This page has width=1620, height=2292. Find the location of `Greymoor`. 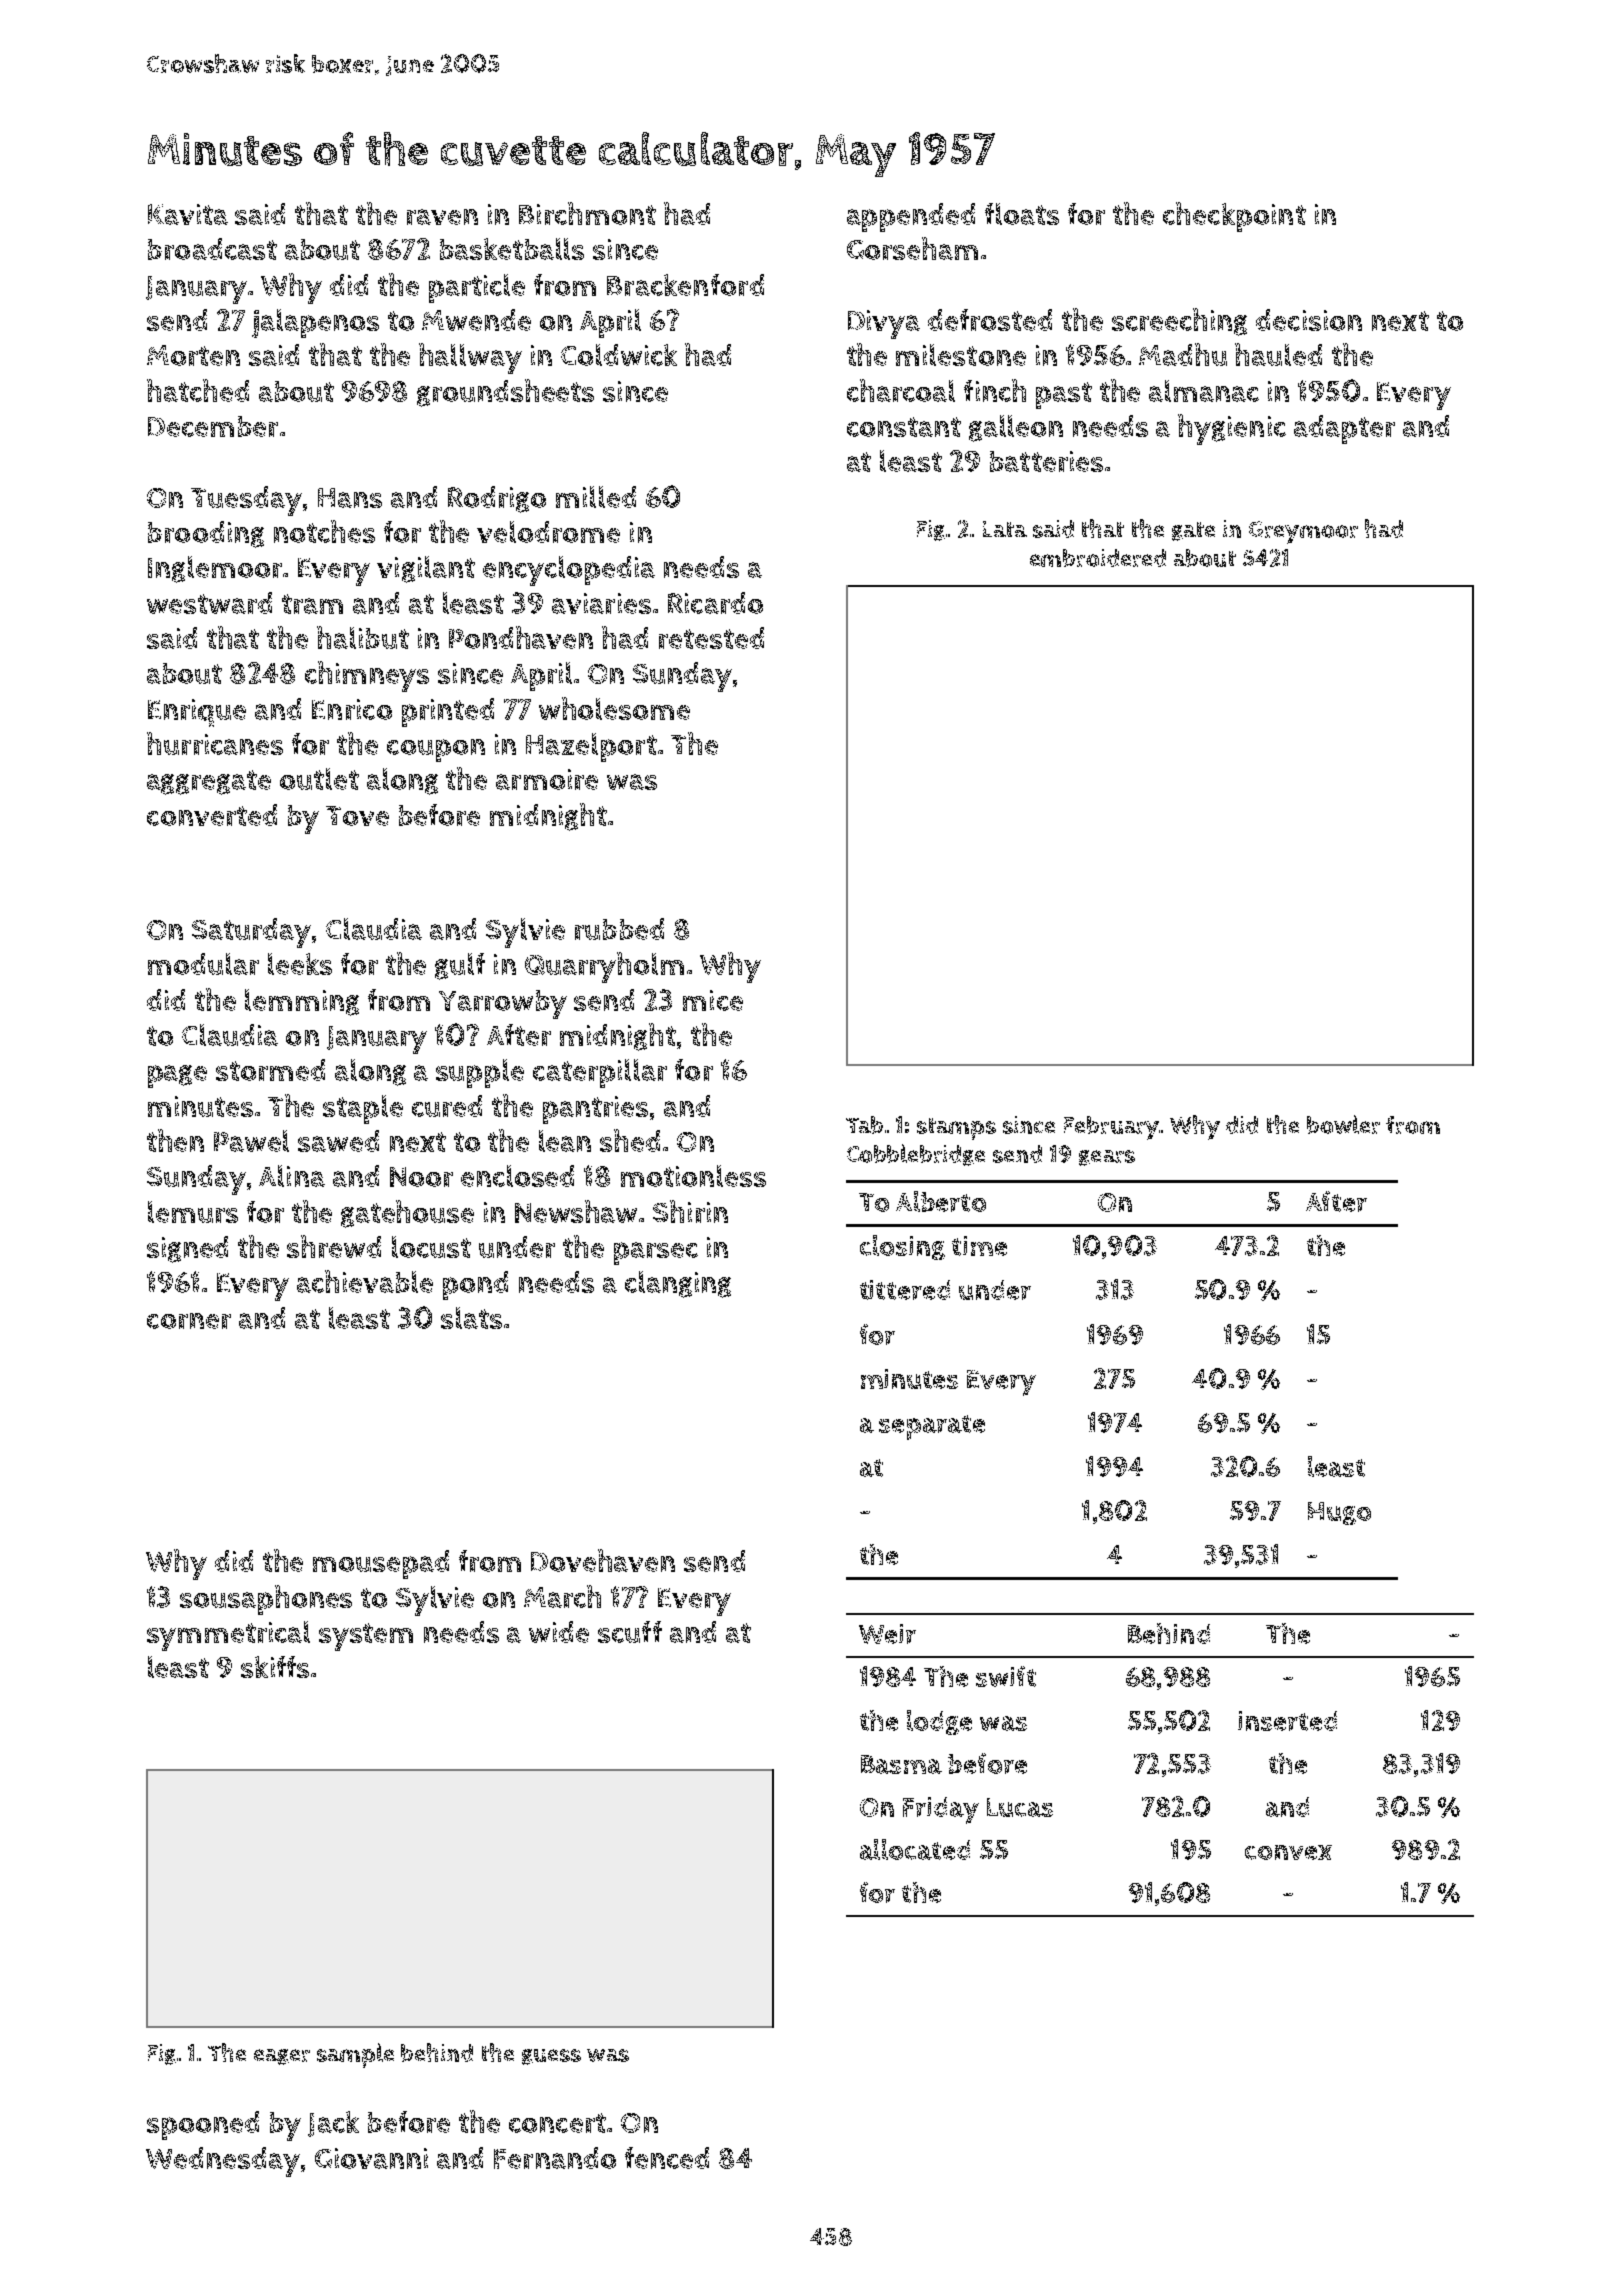

Greymoor is located at coordinates (1303, 532).
